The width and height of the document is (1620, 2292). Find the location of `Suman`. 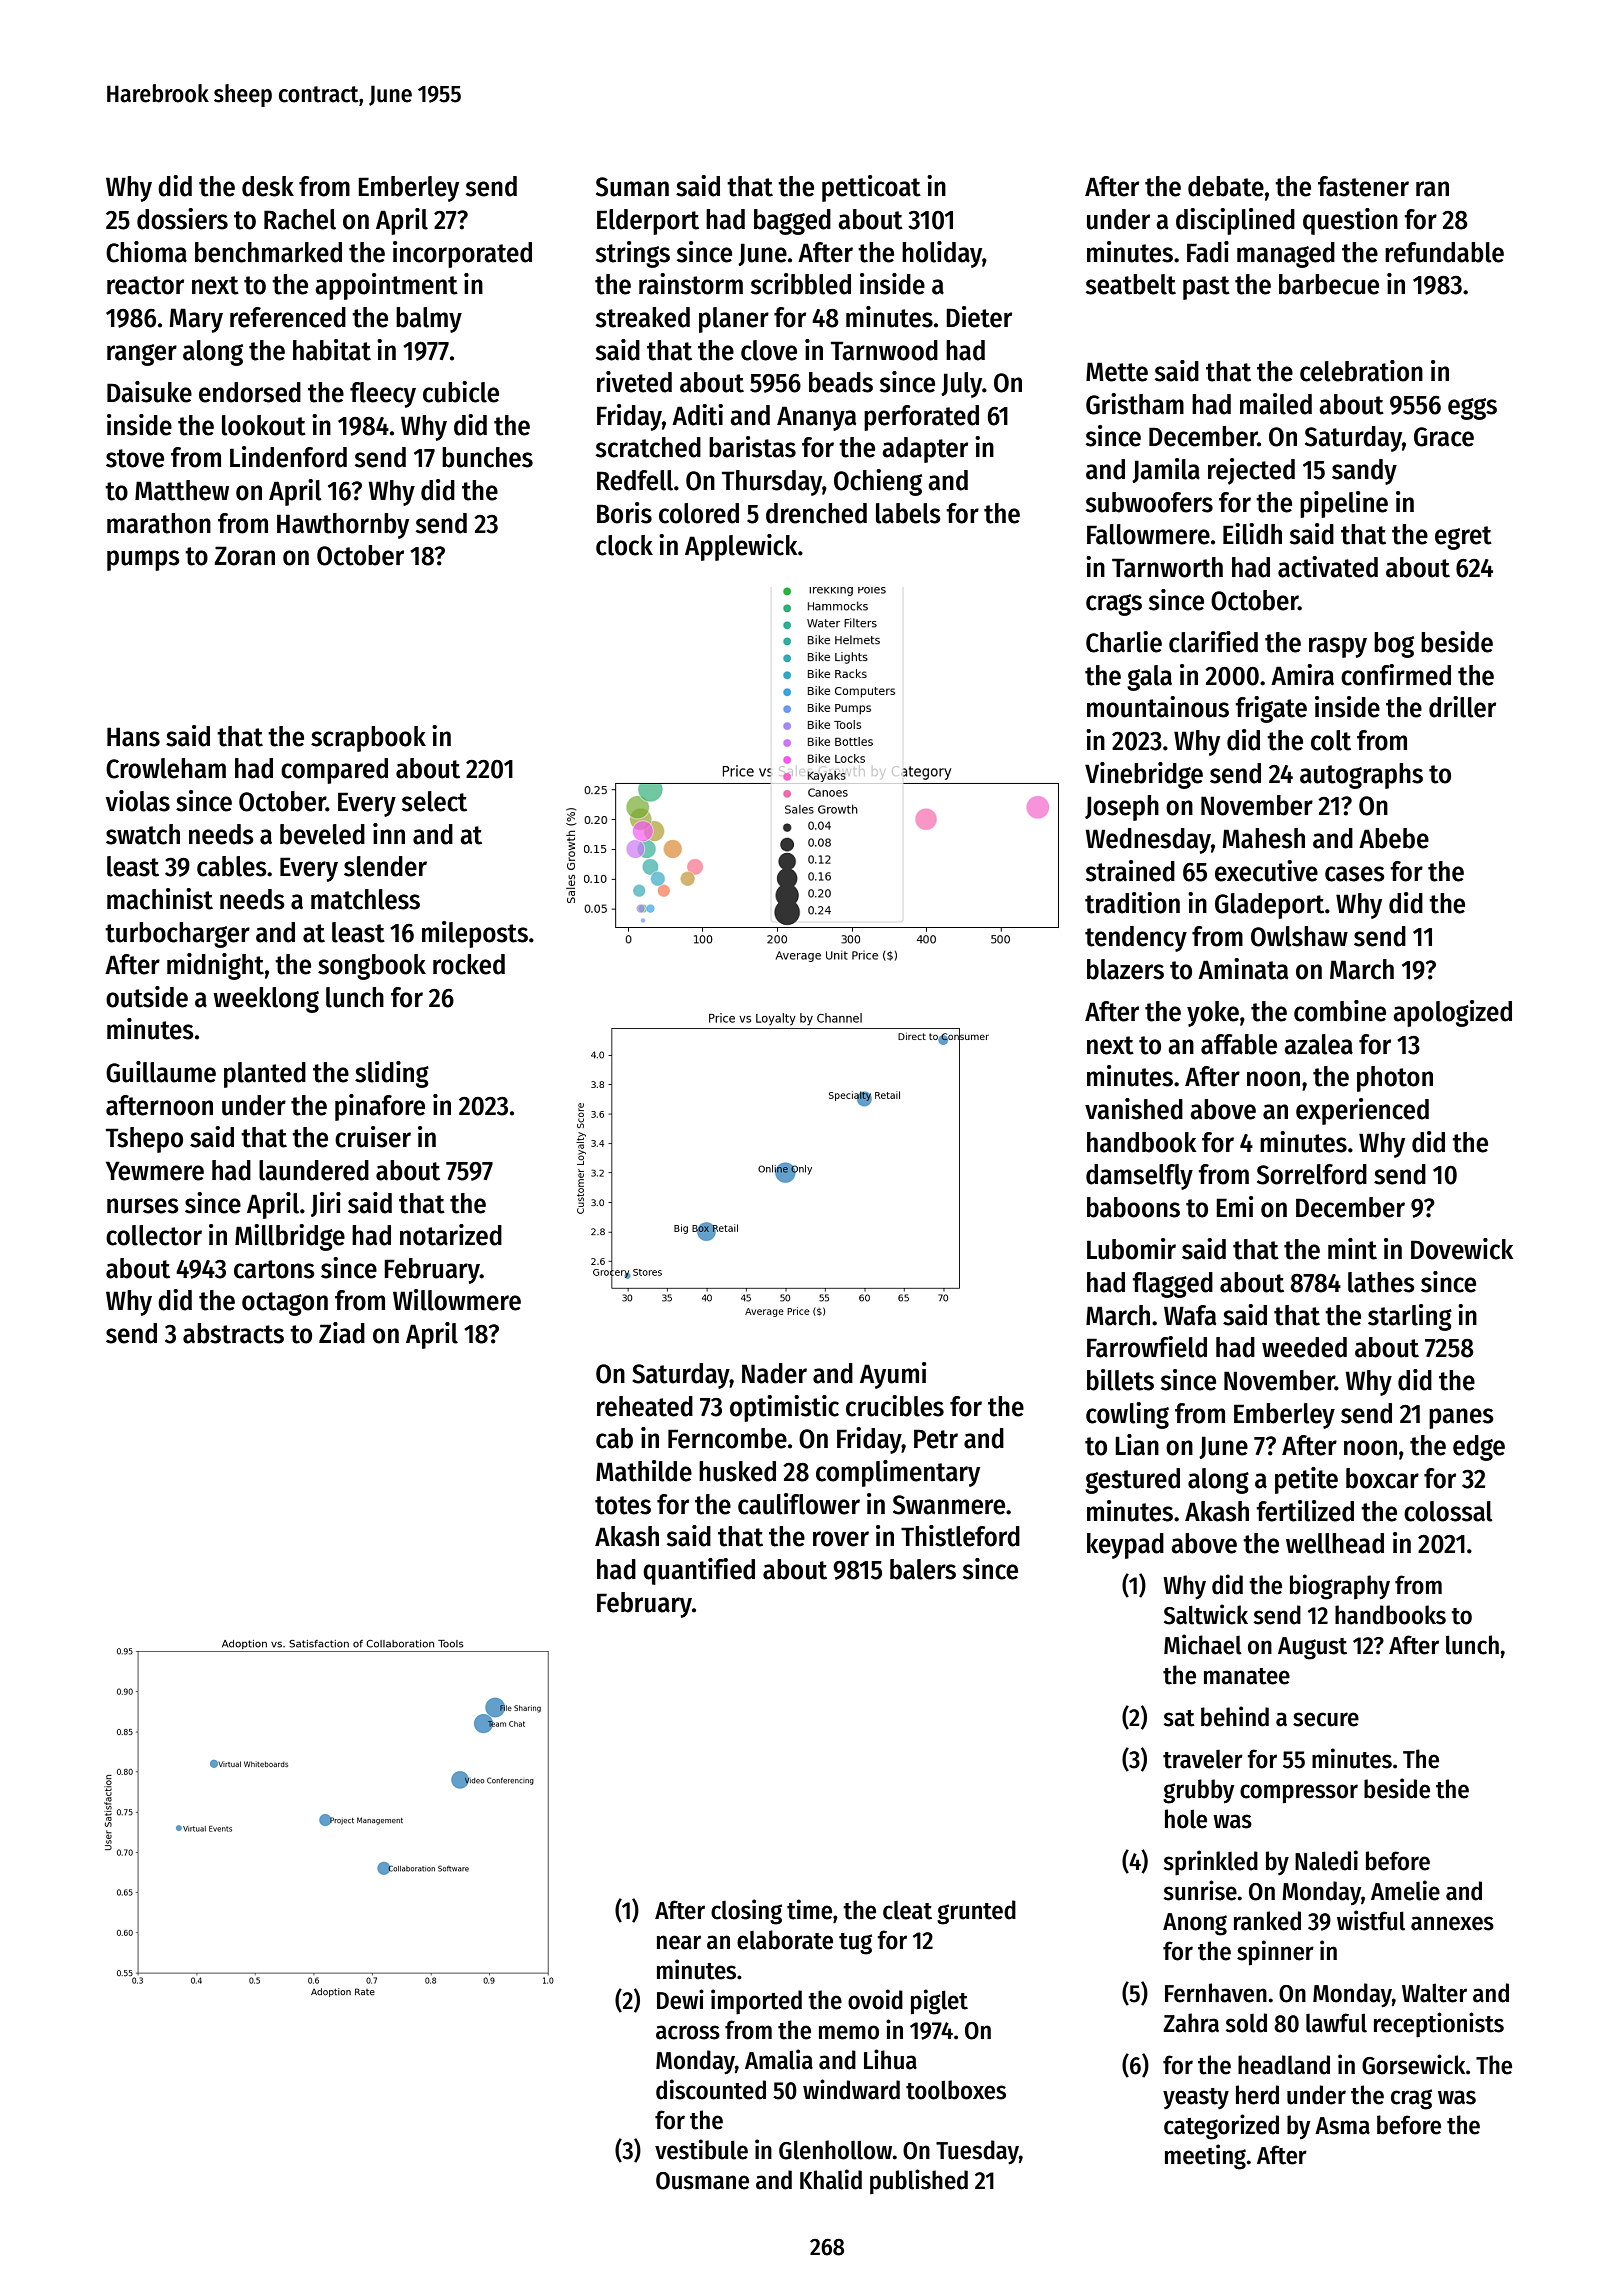

Suman is located at coordinates (632, 187).
